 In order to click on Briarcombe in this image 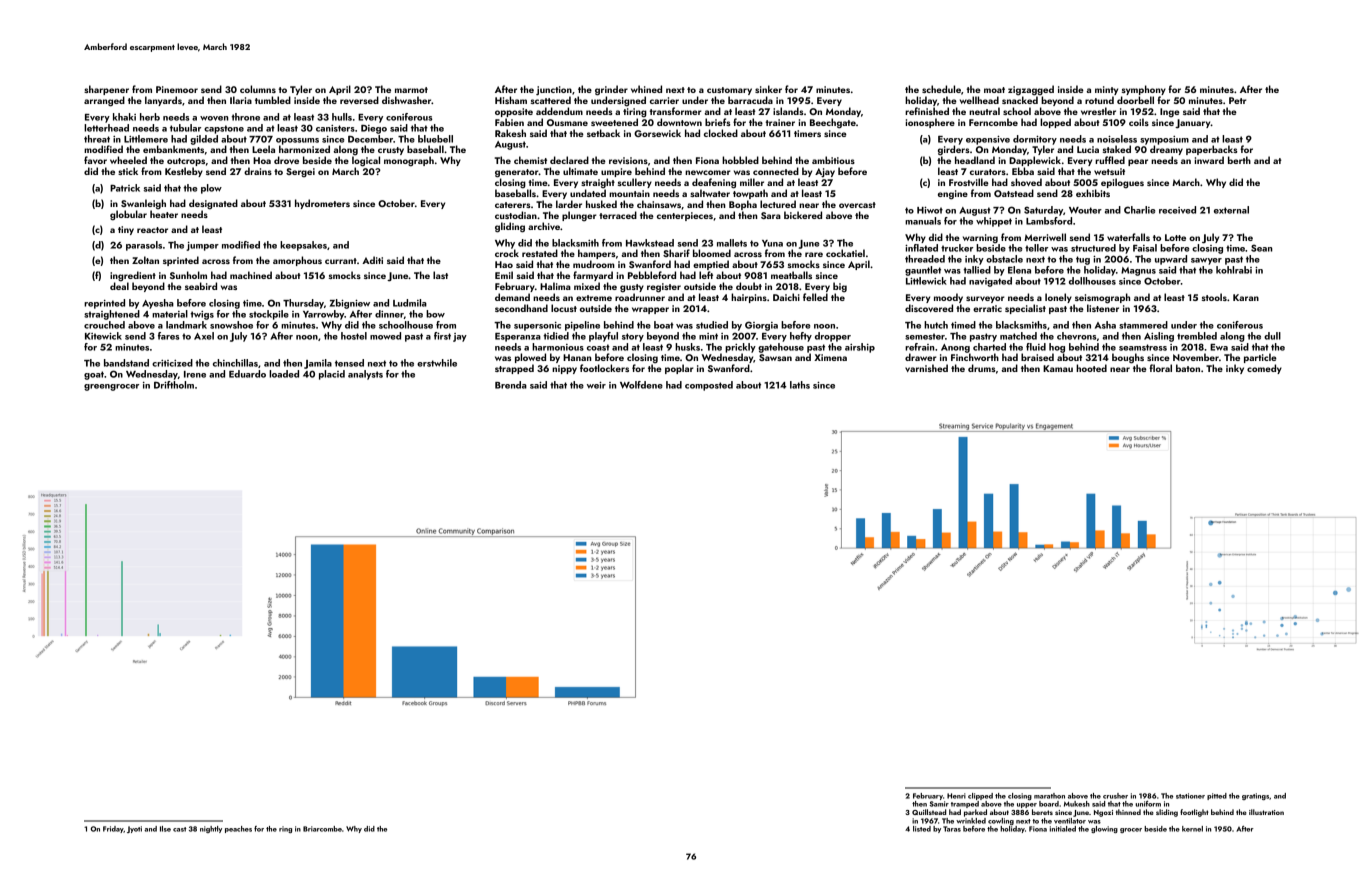, I will do `click(322, 829)`.
